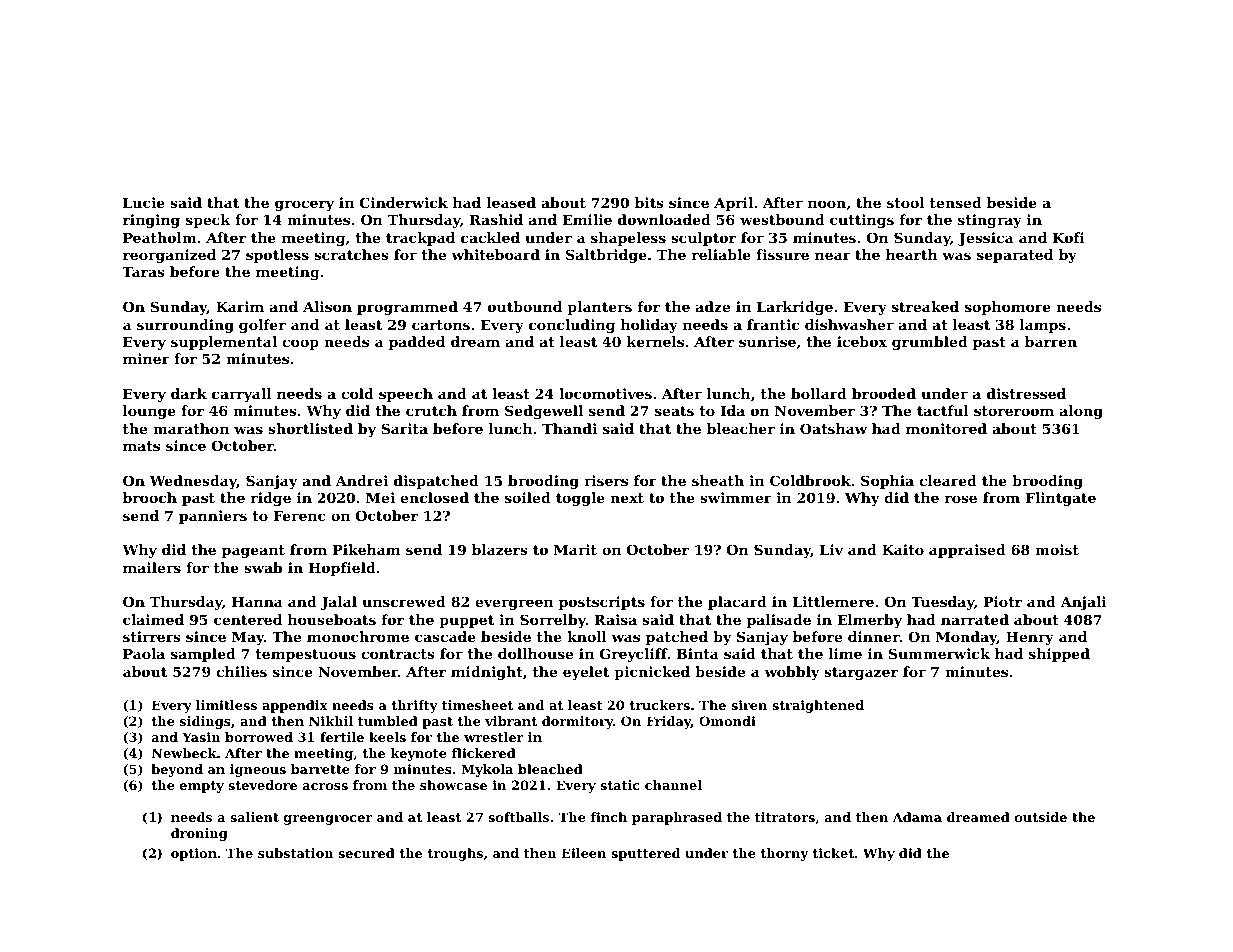  Describe the element at coordinates (967, 551) in the screenshot. I see `appraised` at that location.
